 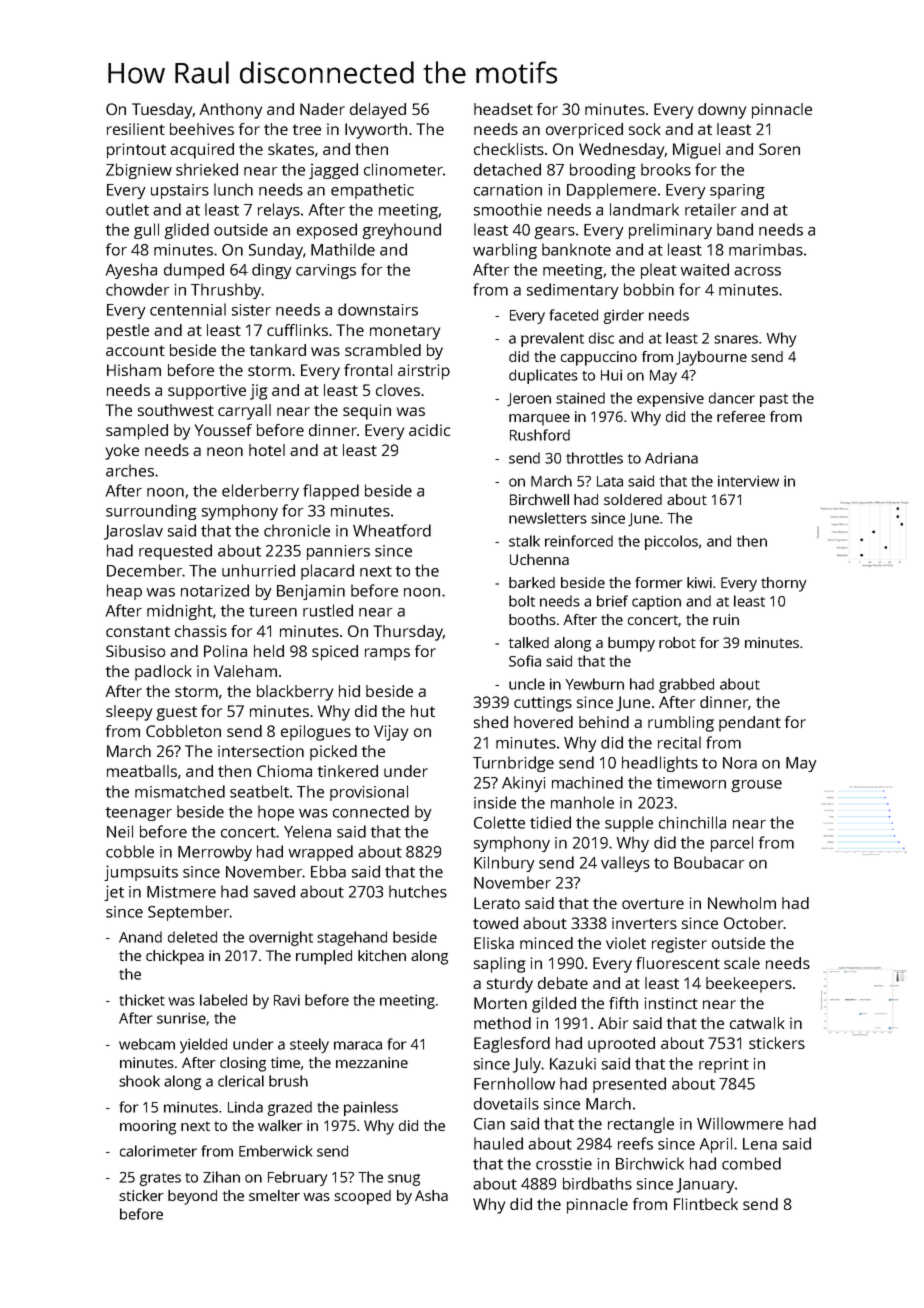 I want to click on birdbaths, so click(x=597, y=1183).
